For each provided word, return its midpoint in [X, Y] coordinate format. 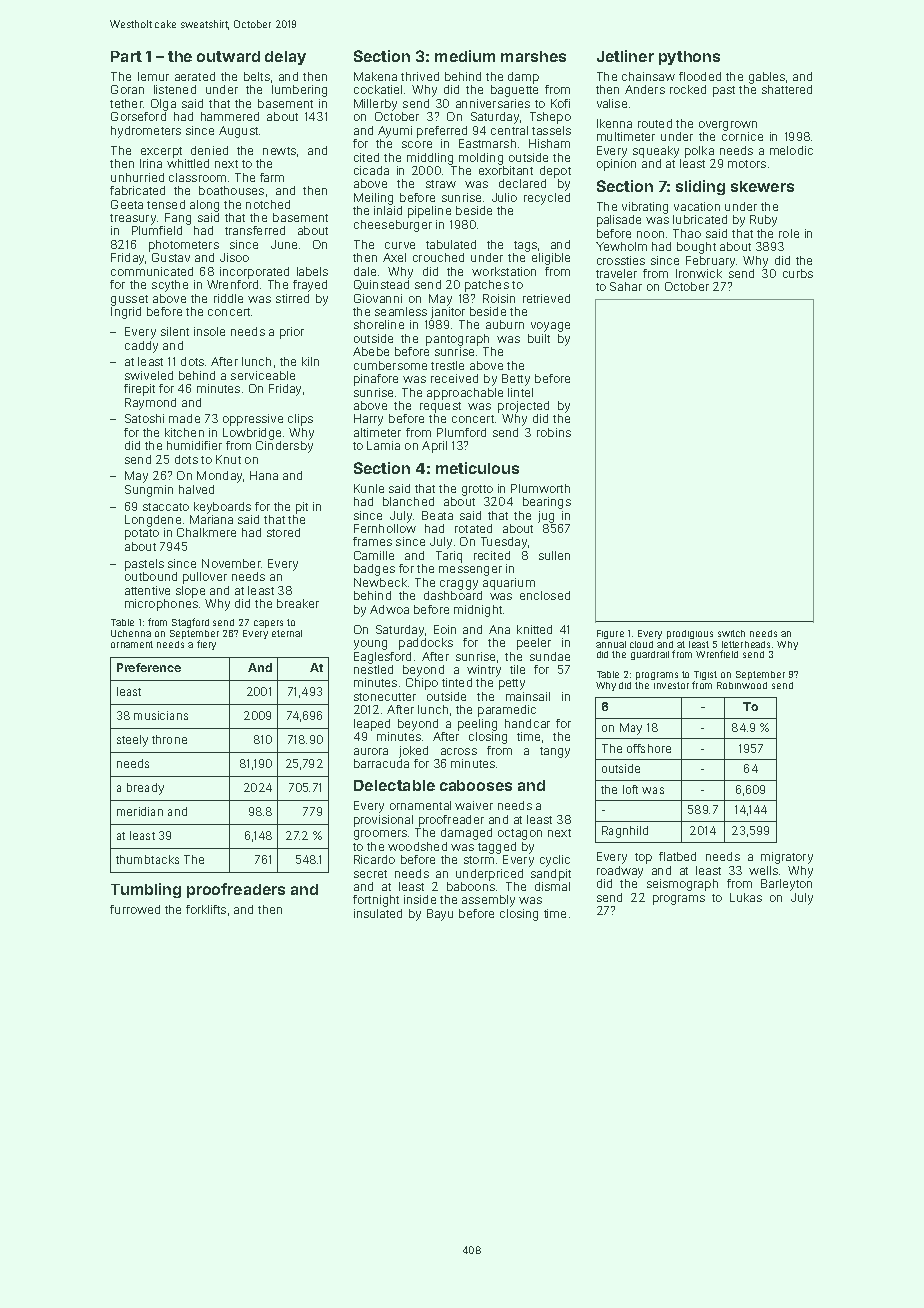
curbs [798, 273]
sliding [700, 187]
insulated [378, 913]
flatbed [677, 856]
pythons [689, 58]
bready [145, 789]
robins [554, 432]
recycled [547, 199]
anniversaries [493, 103]
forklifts [206, 909]
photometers [184, 246]
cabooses [476, 785]
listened [175, 89]
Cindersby [284, 447]
